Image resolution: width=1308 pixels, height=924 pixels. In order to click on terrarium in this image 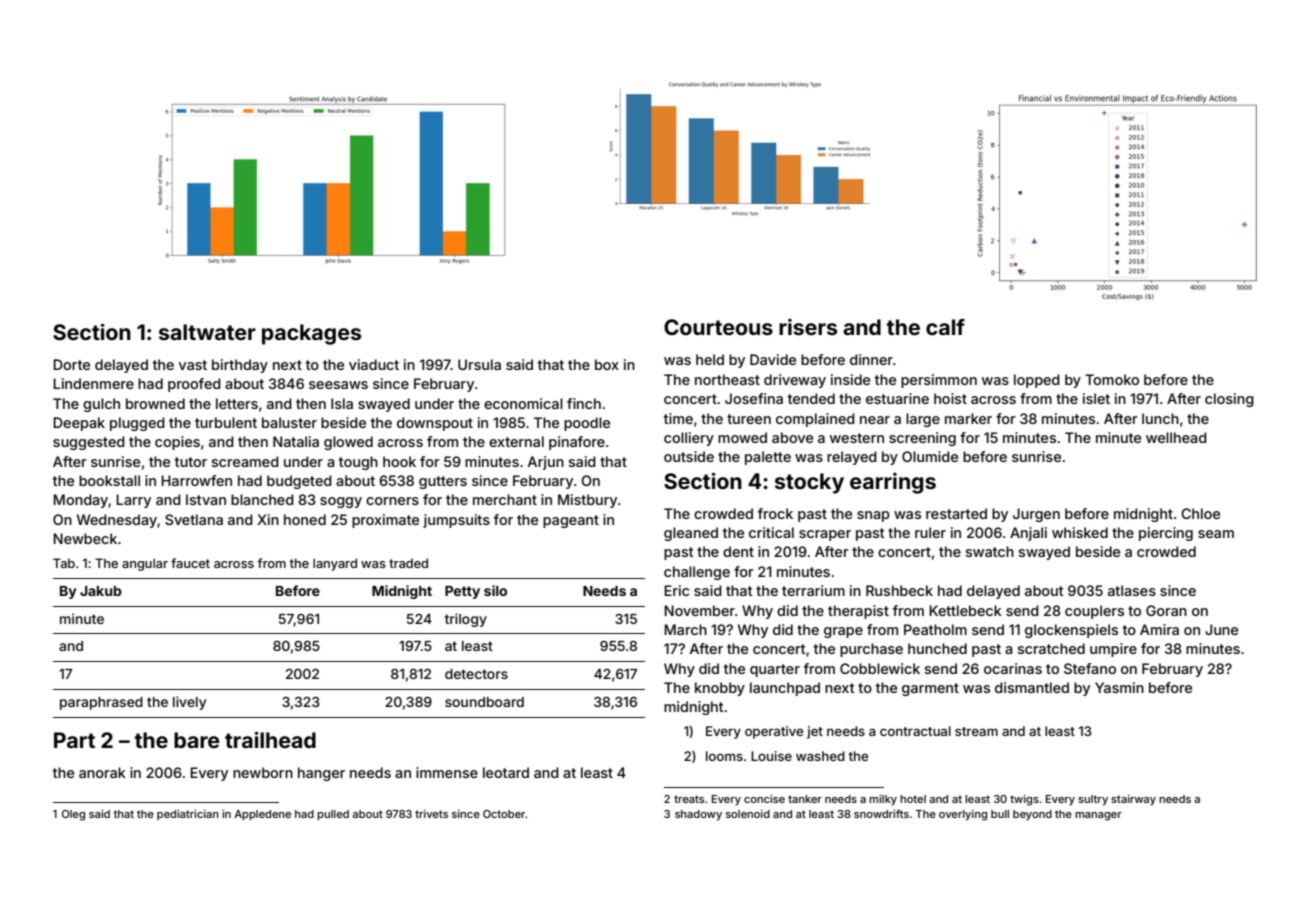, I will do `click(813, 590)`.
